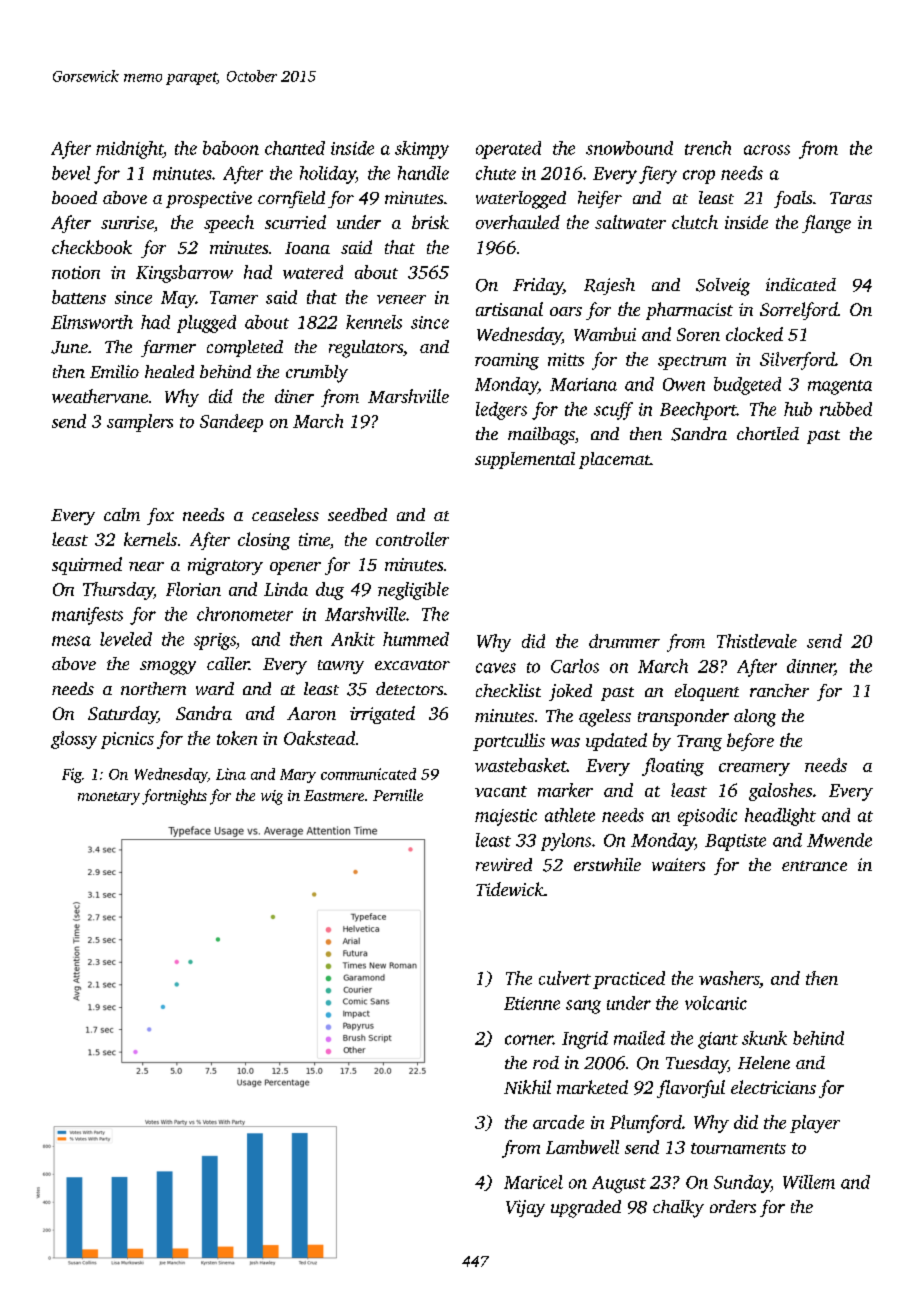 The height and width of the document is (1314, 924). I want to click on Vijay, so click(525, 1208).
